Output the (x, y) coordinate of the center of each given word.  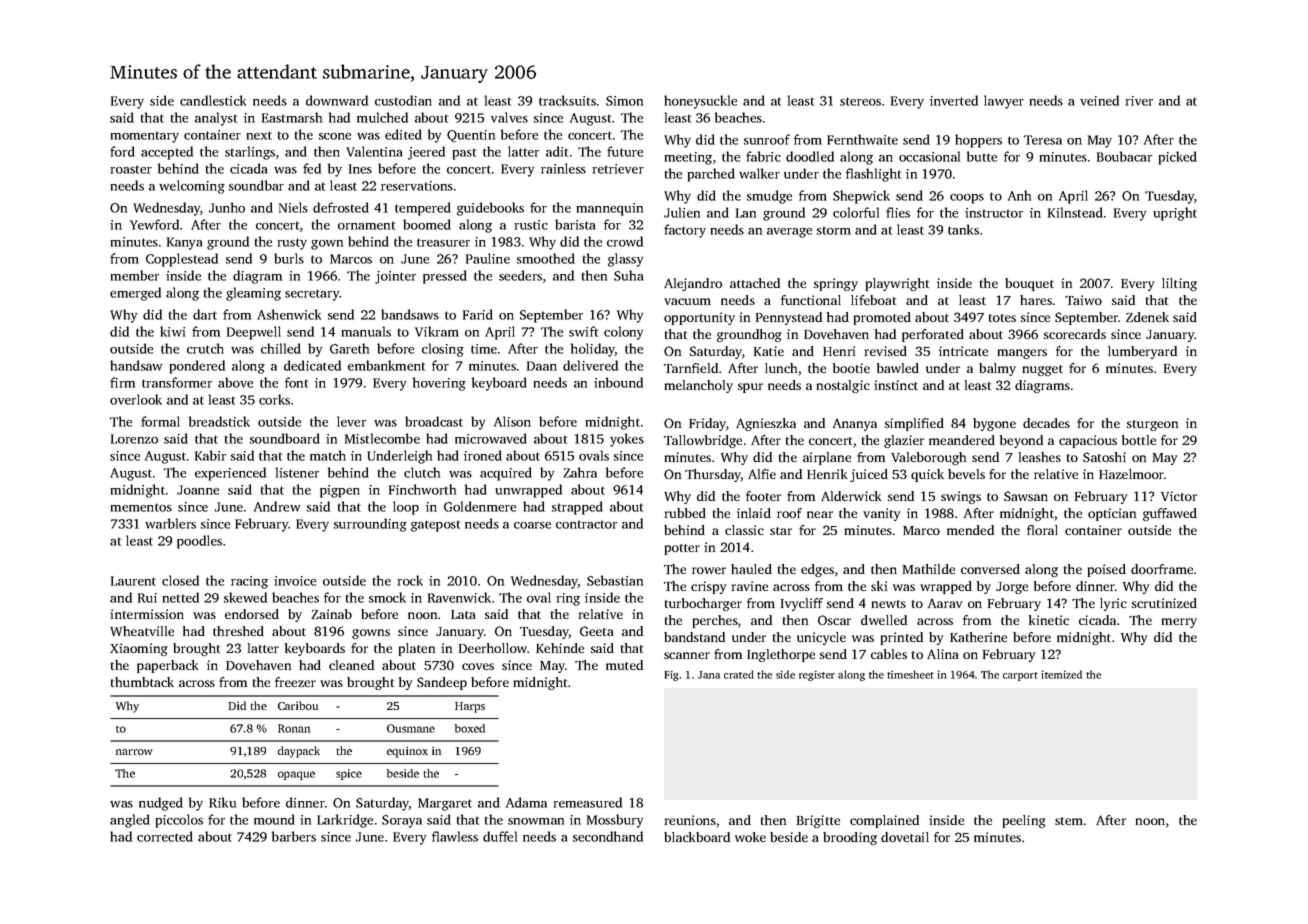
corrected (165, 836)
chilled (281, 348)
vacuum (687, 301)
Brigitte (818, 821)
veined (1099, 100)
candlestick (213, 100)
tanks (963, 229)
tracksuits (567, 100)
